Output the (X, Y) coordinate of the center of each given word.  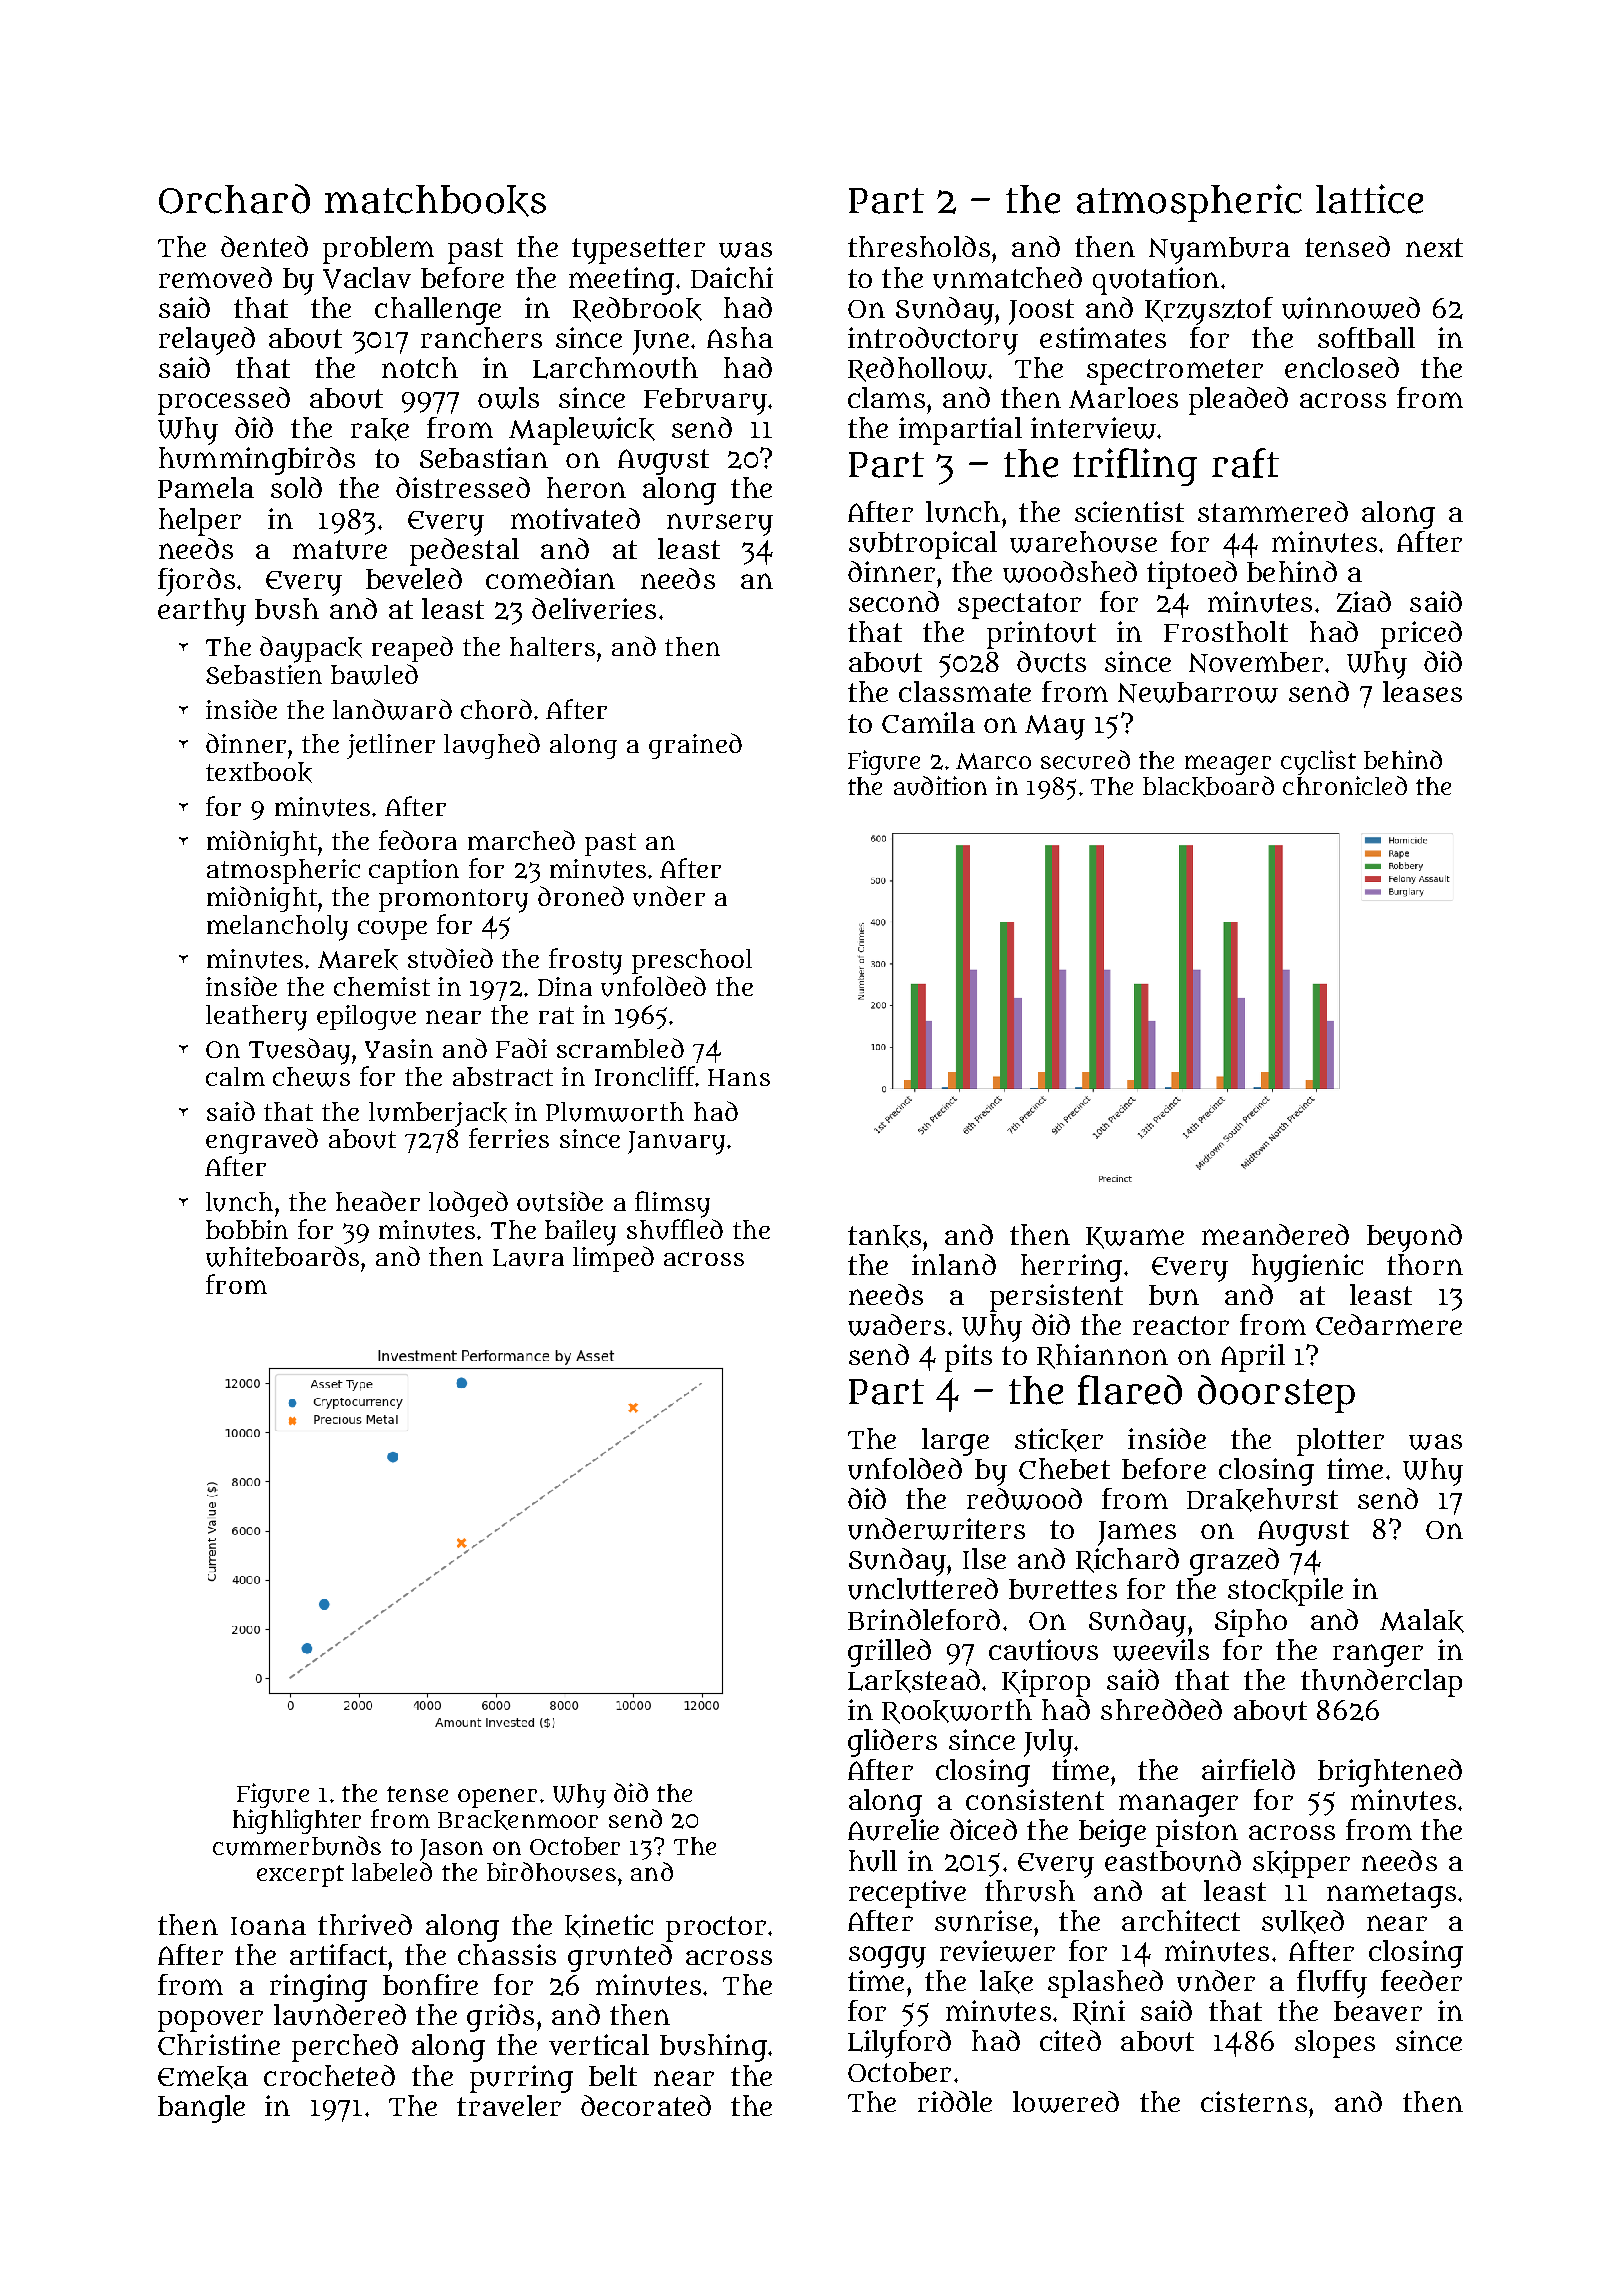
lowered (1066, 2102)
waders (896, 1325)
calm (235, 1076)
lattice (1369, 199)
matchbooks (435, 201)
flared (1130, 1390)
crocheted (329, 2075)
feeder (1421, 1980)
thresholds (919, 246)
